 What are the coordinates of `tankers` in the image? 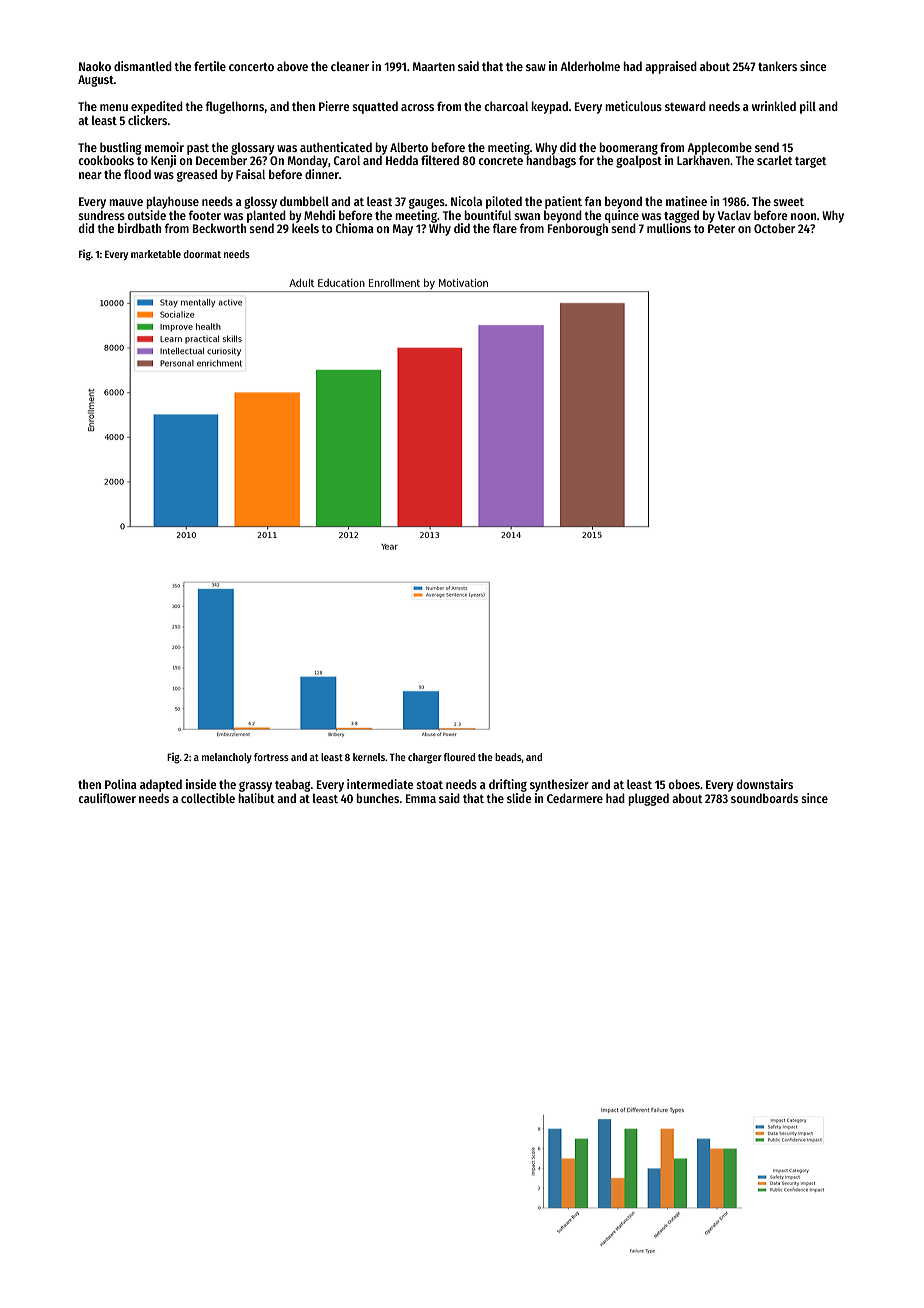 It's located at (777, 66).
